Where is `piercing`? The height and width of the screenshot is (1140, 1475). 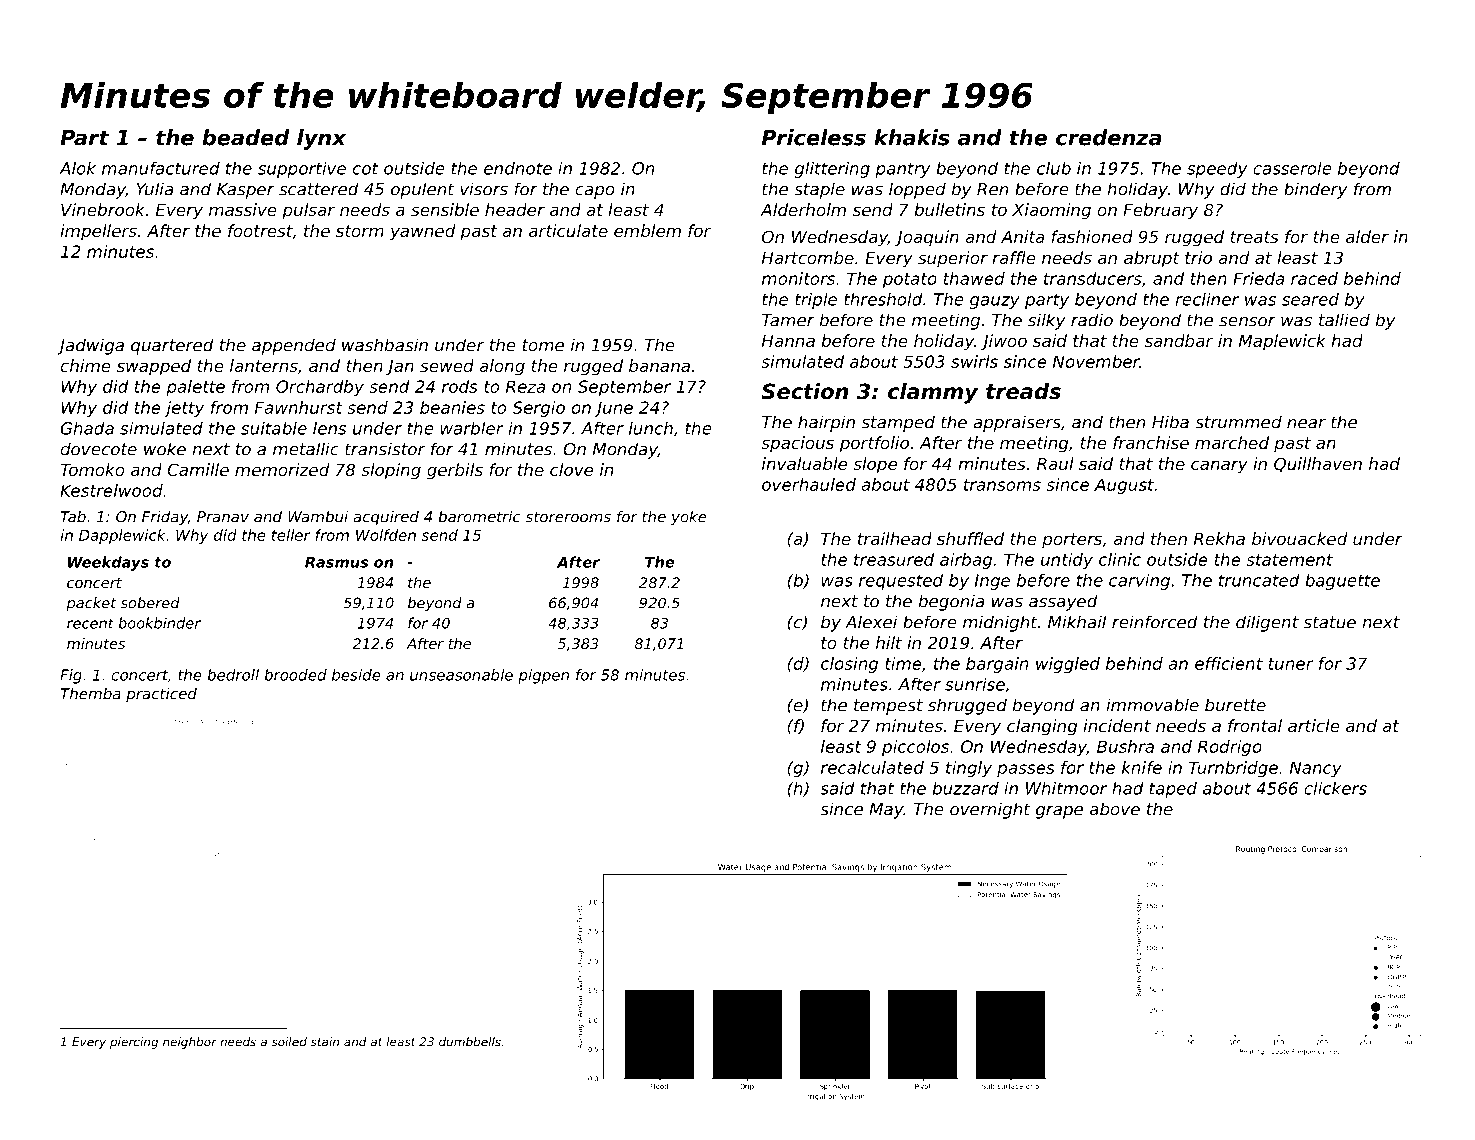 piercing is located at coordinates (134, 1043).
